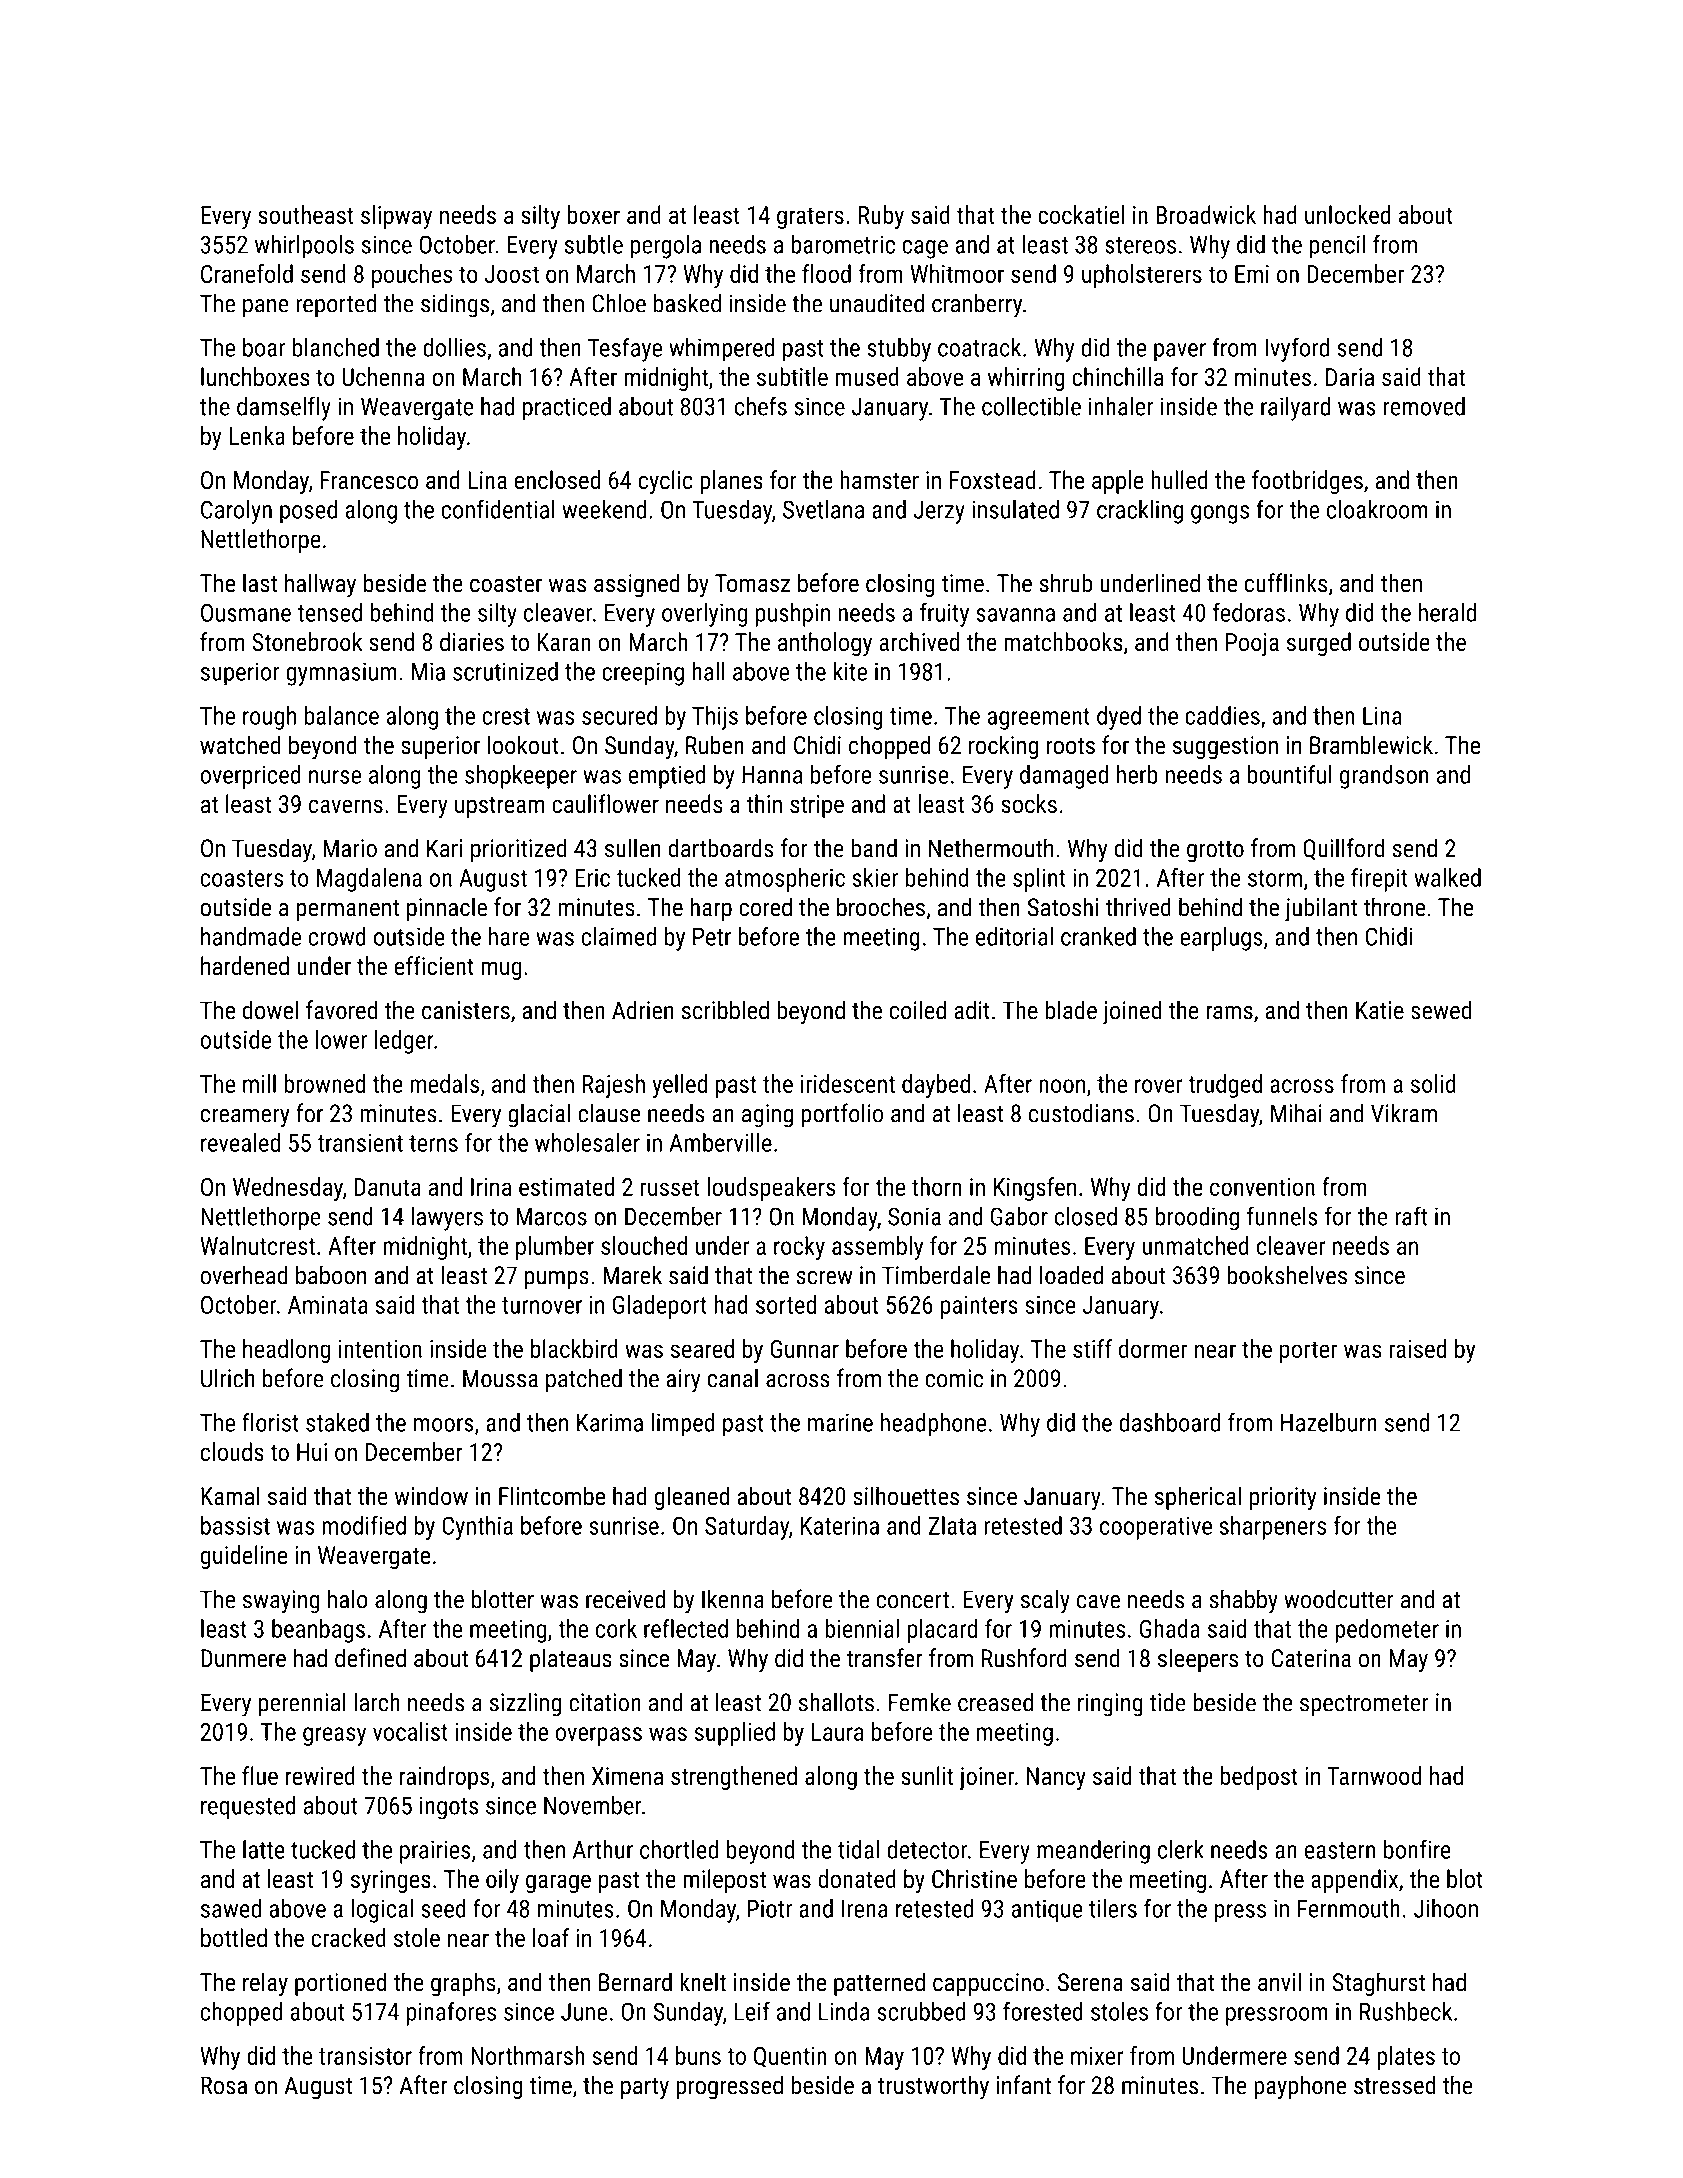 The height and width of the image is (2178, 1683). I want to click on surged, so click(1319, 644).
